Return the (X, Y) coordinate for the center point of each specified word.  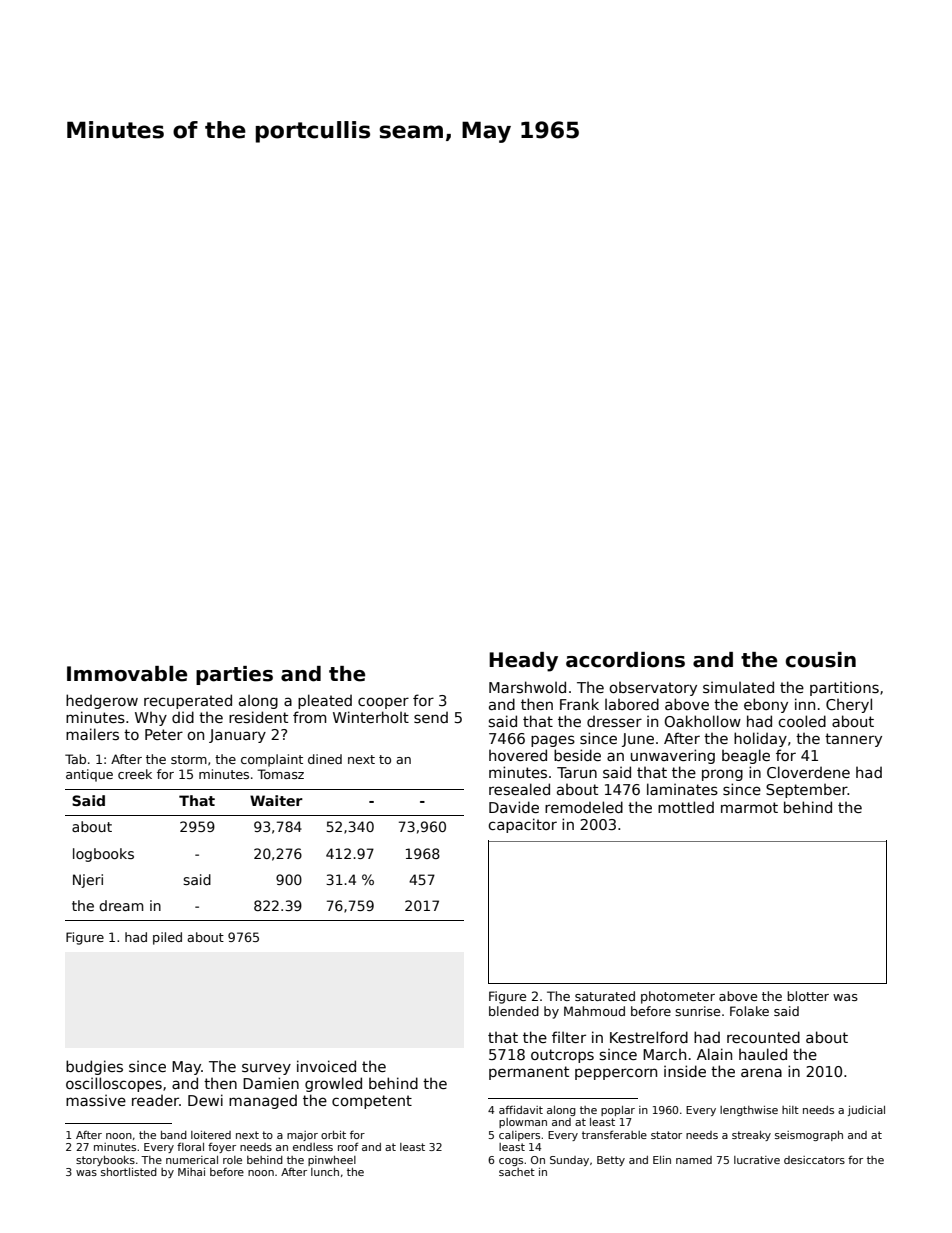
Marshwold (527, 687)
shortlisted (129, 1172)
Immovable (127, 674)
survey (266, 1069)
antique (89, 775)
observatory (653, 689)
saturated (605, 996)
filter (569, 1037)
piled (167, 938)
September (807, 791)
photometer (678, 997)
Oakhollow (702, 721)
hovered (518, 755)
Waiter (276, 800)
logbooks (103, 855)
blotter (808, 996)
